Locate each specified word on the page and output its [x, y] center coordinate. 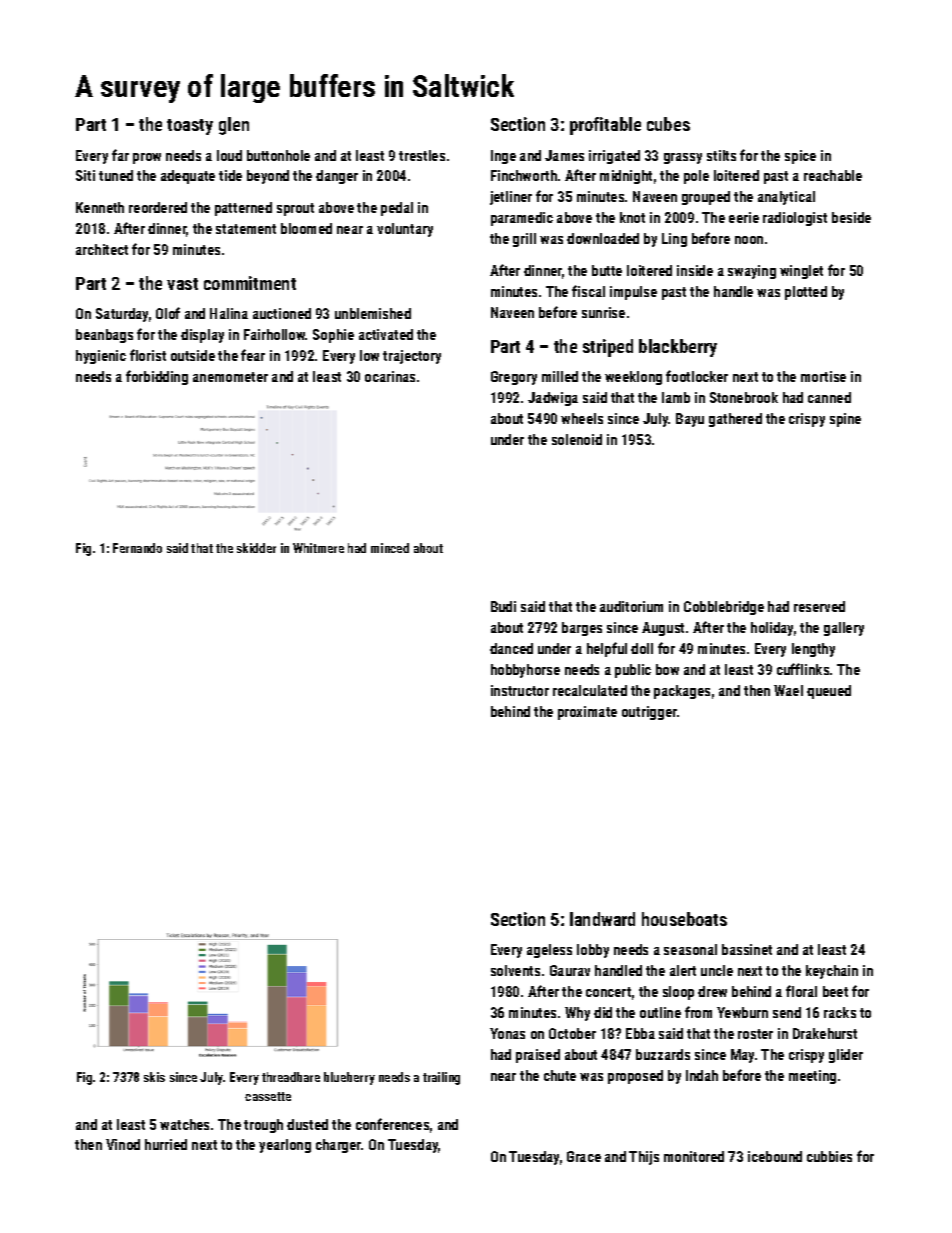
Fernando [137, 548]
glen [234, 126]
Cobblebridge [724, 608]
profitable [605, 126]
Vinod [123, 1144]
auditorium [631, 606]
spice [800, 157]
